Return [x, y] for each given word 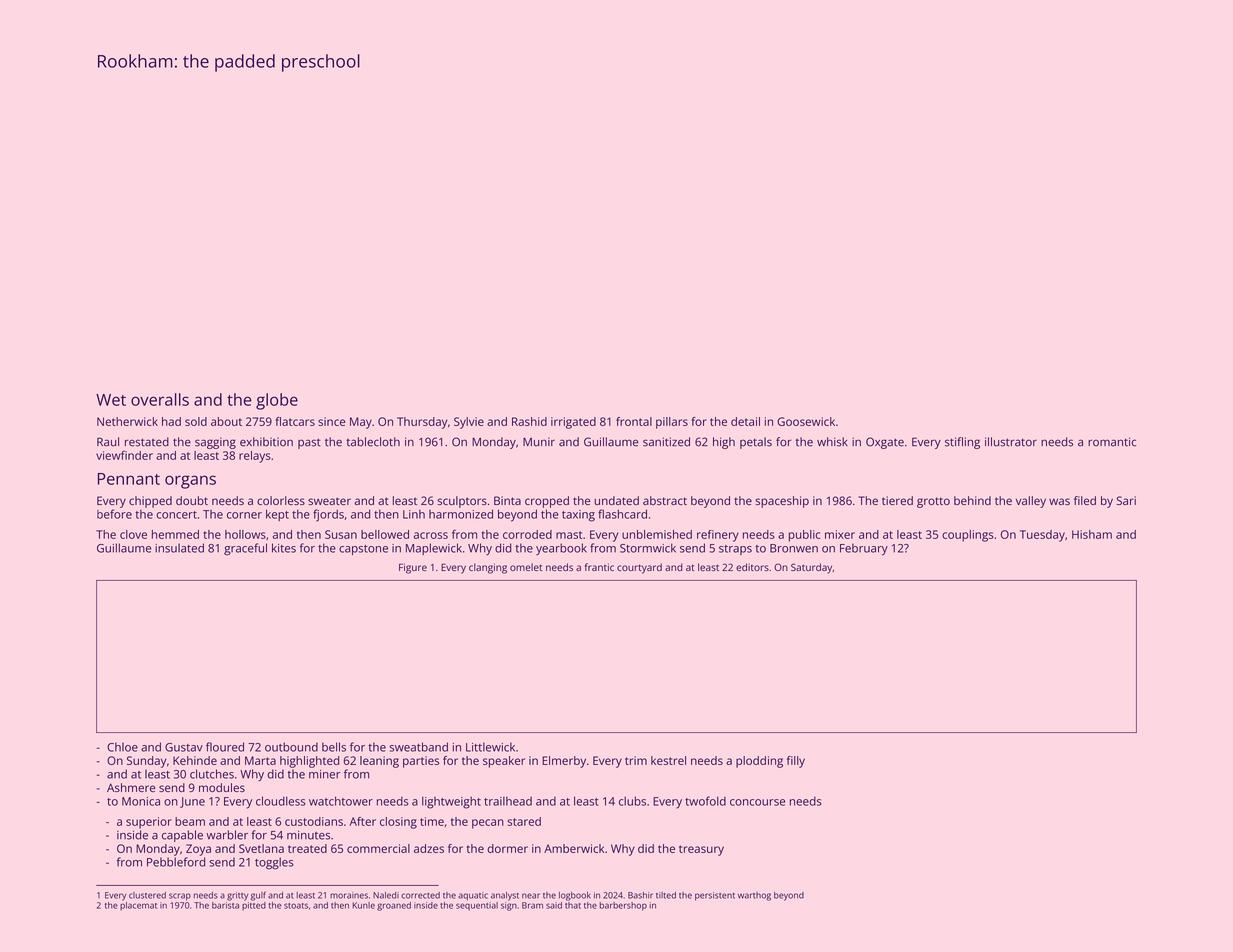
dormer [507, 848]
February [864, 549]
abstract [665, 500]
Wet [111, 400]
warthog [754, 896]
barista [225, 905]
